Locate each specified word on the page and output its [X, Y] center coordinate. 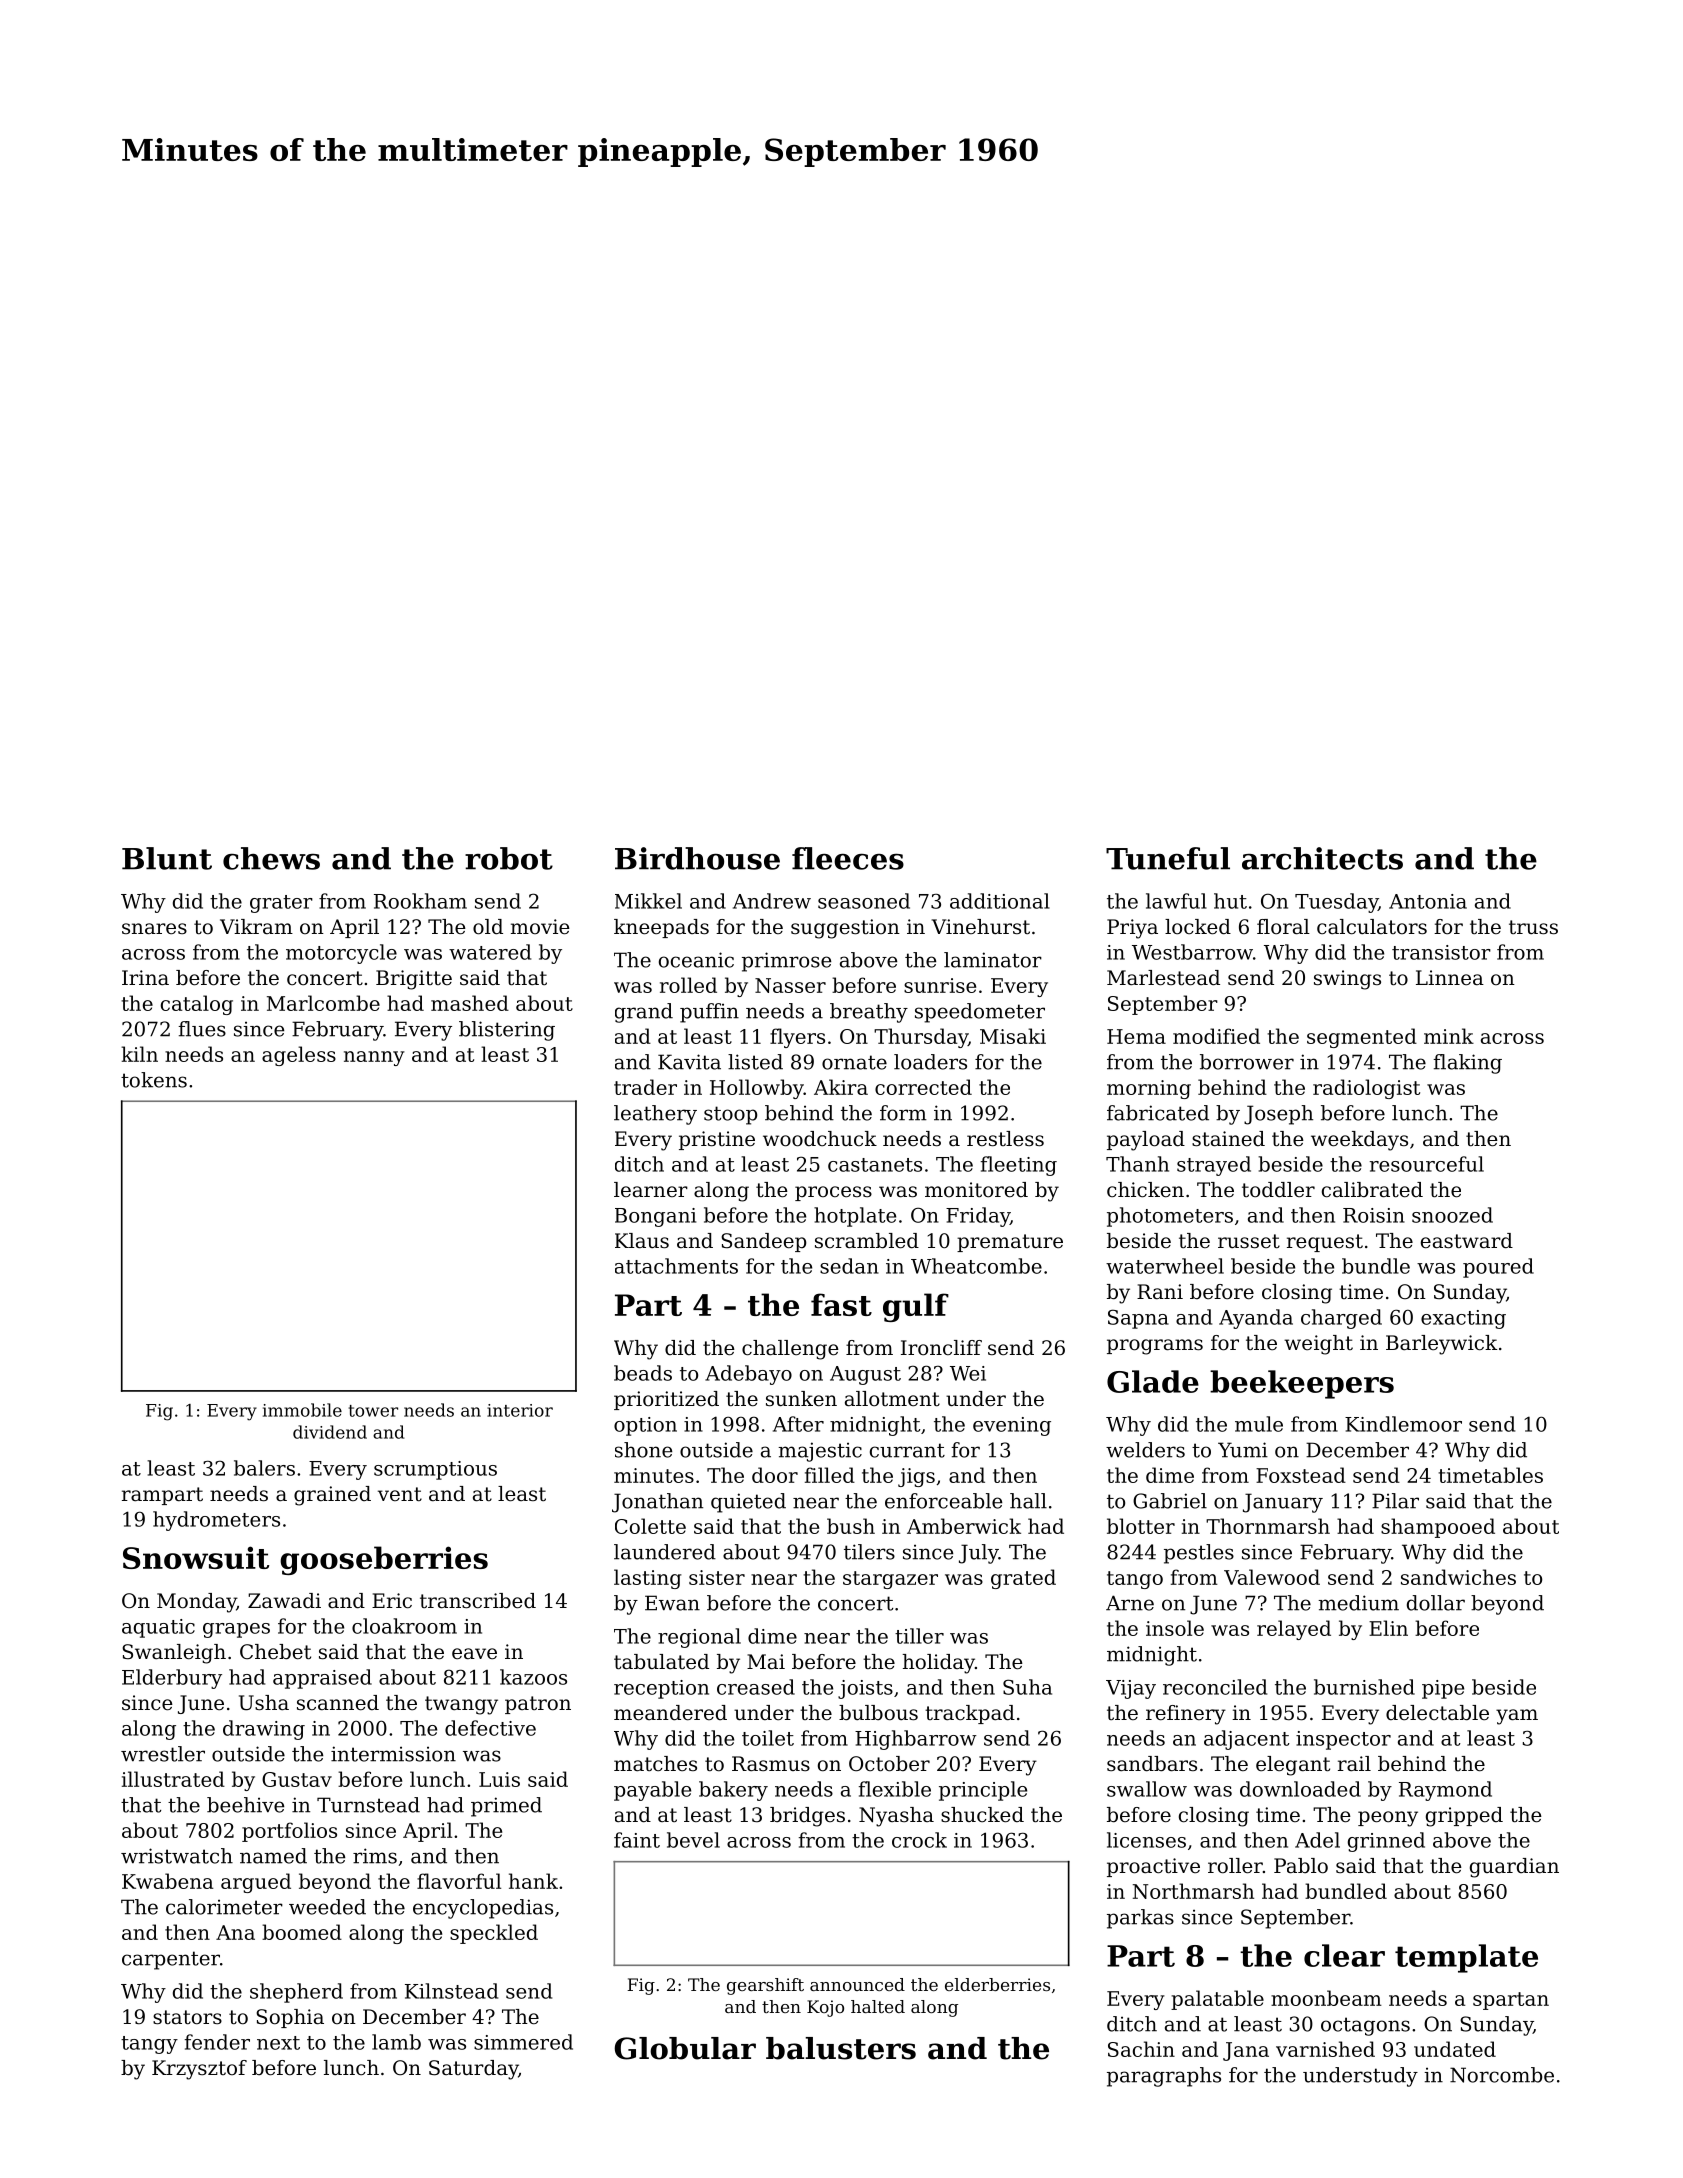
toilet [768, 1738]
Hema [1136, 1036]
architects [1322, 858]
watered [490, 952]
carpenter [171, 1960]
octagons [1365, 2026]
